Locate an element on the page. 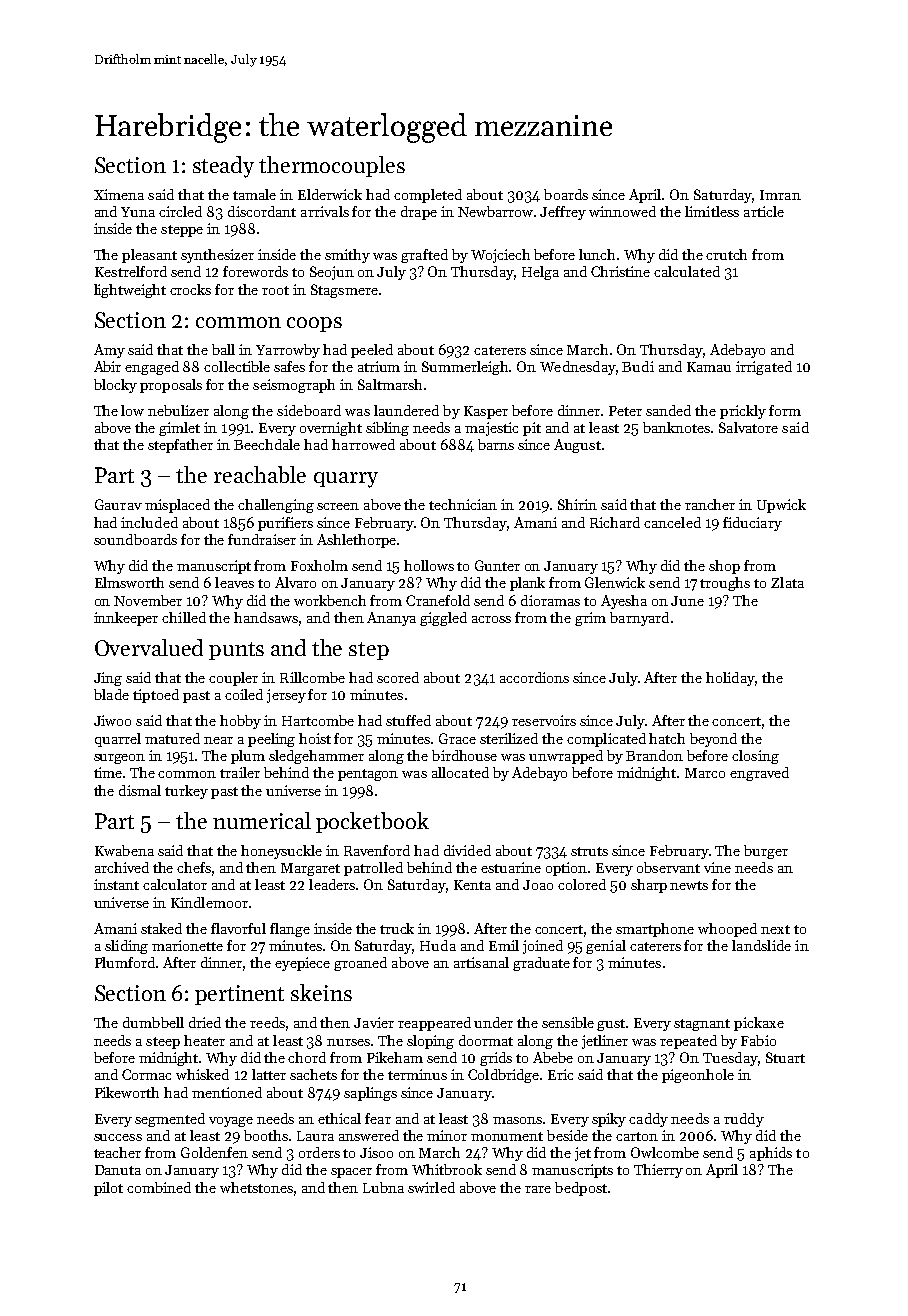 This document has width=908, height=1316. Lubna is located at coordinates (383, 1187).
